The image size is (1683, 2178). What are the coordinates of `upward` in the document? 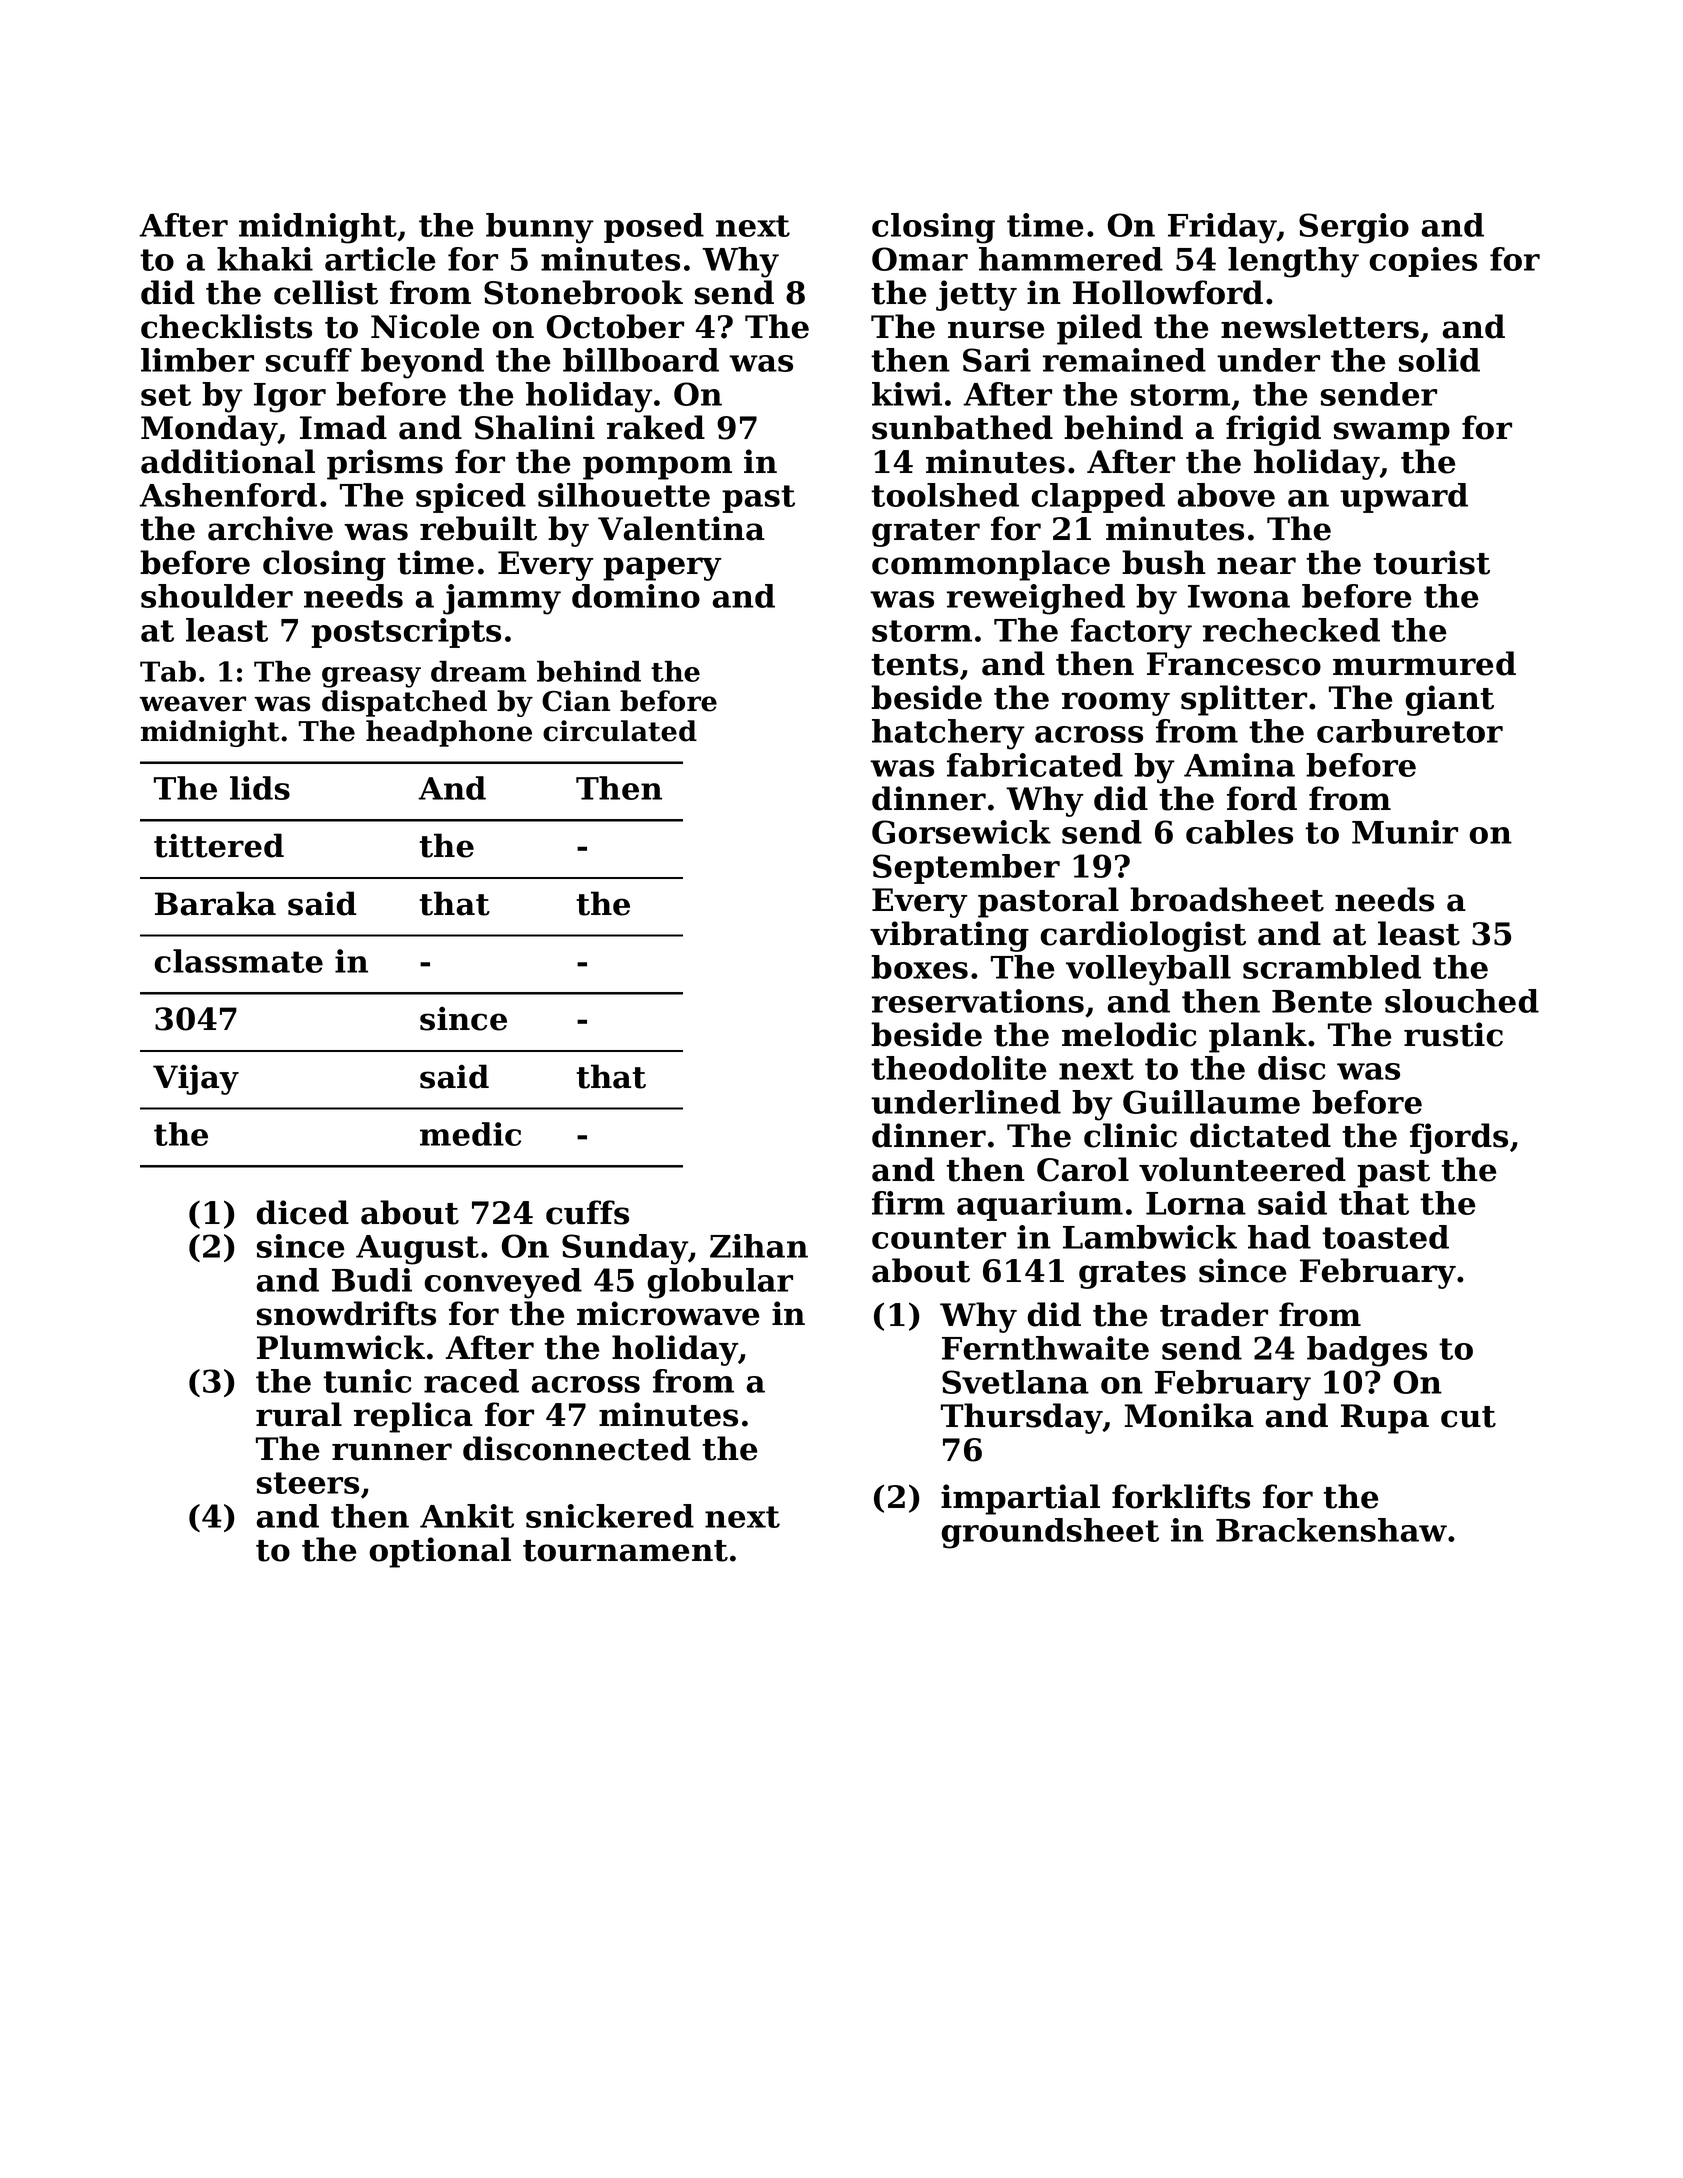 It's located at (1404, 498).
